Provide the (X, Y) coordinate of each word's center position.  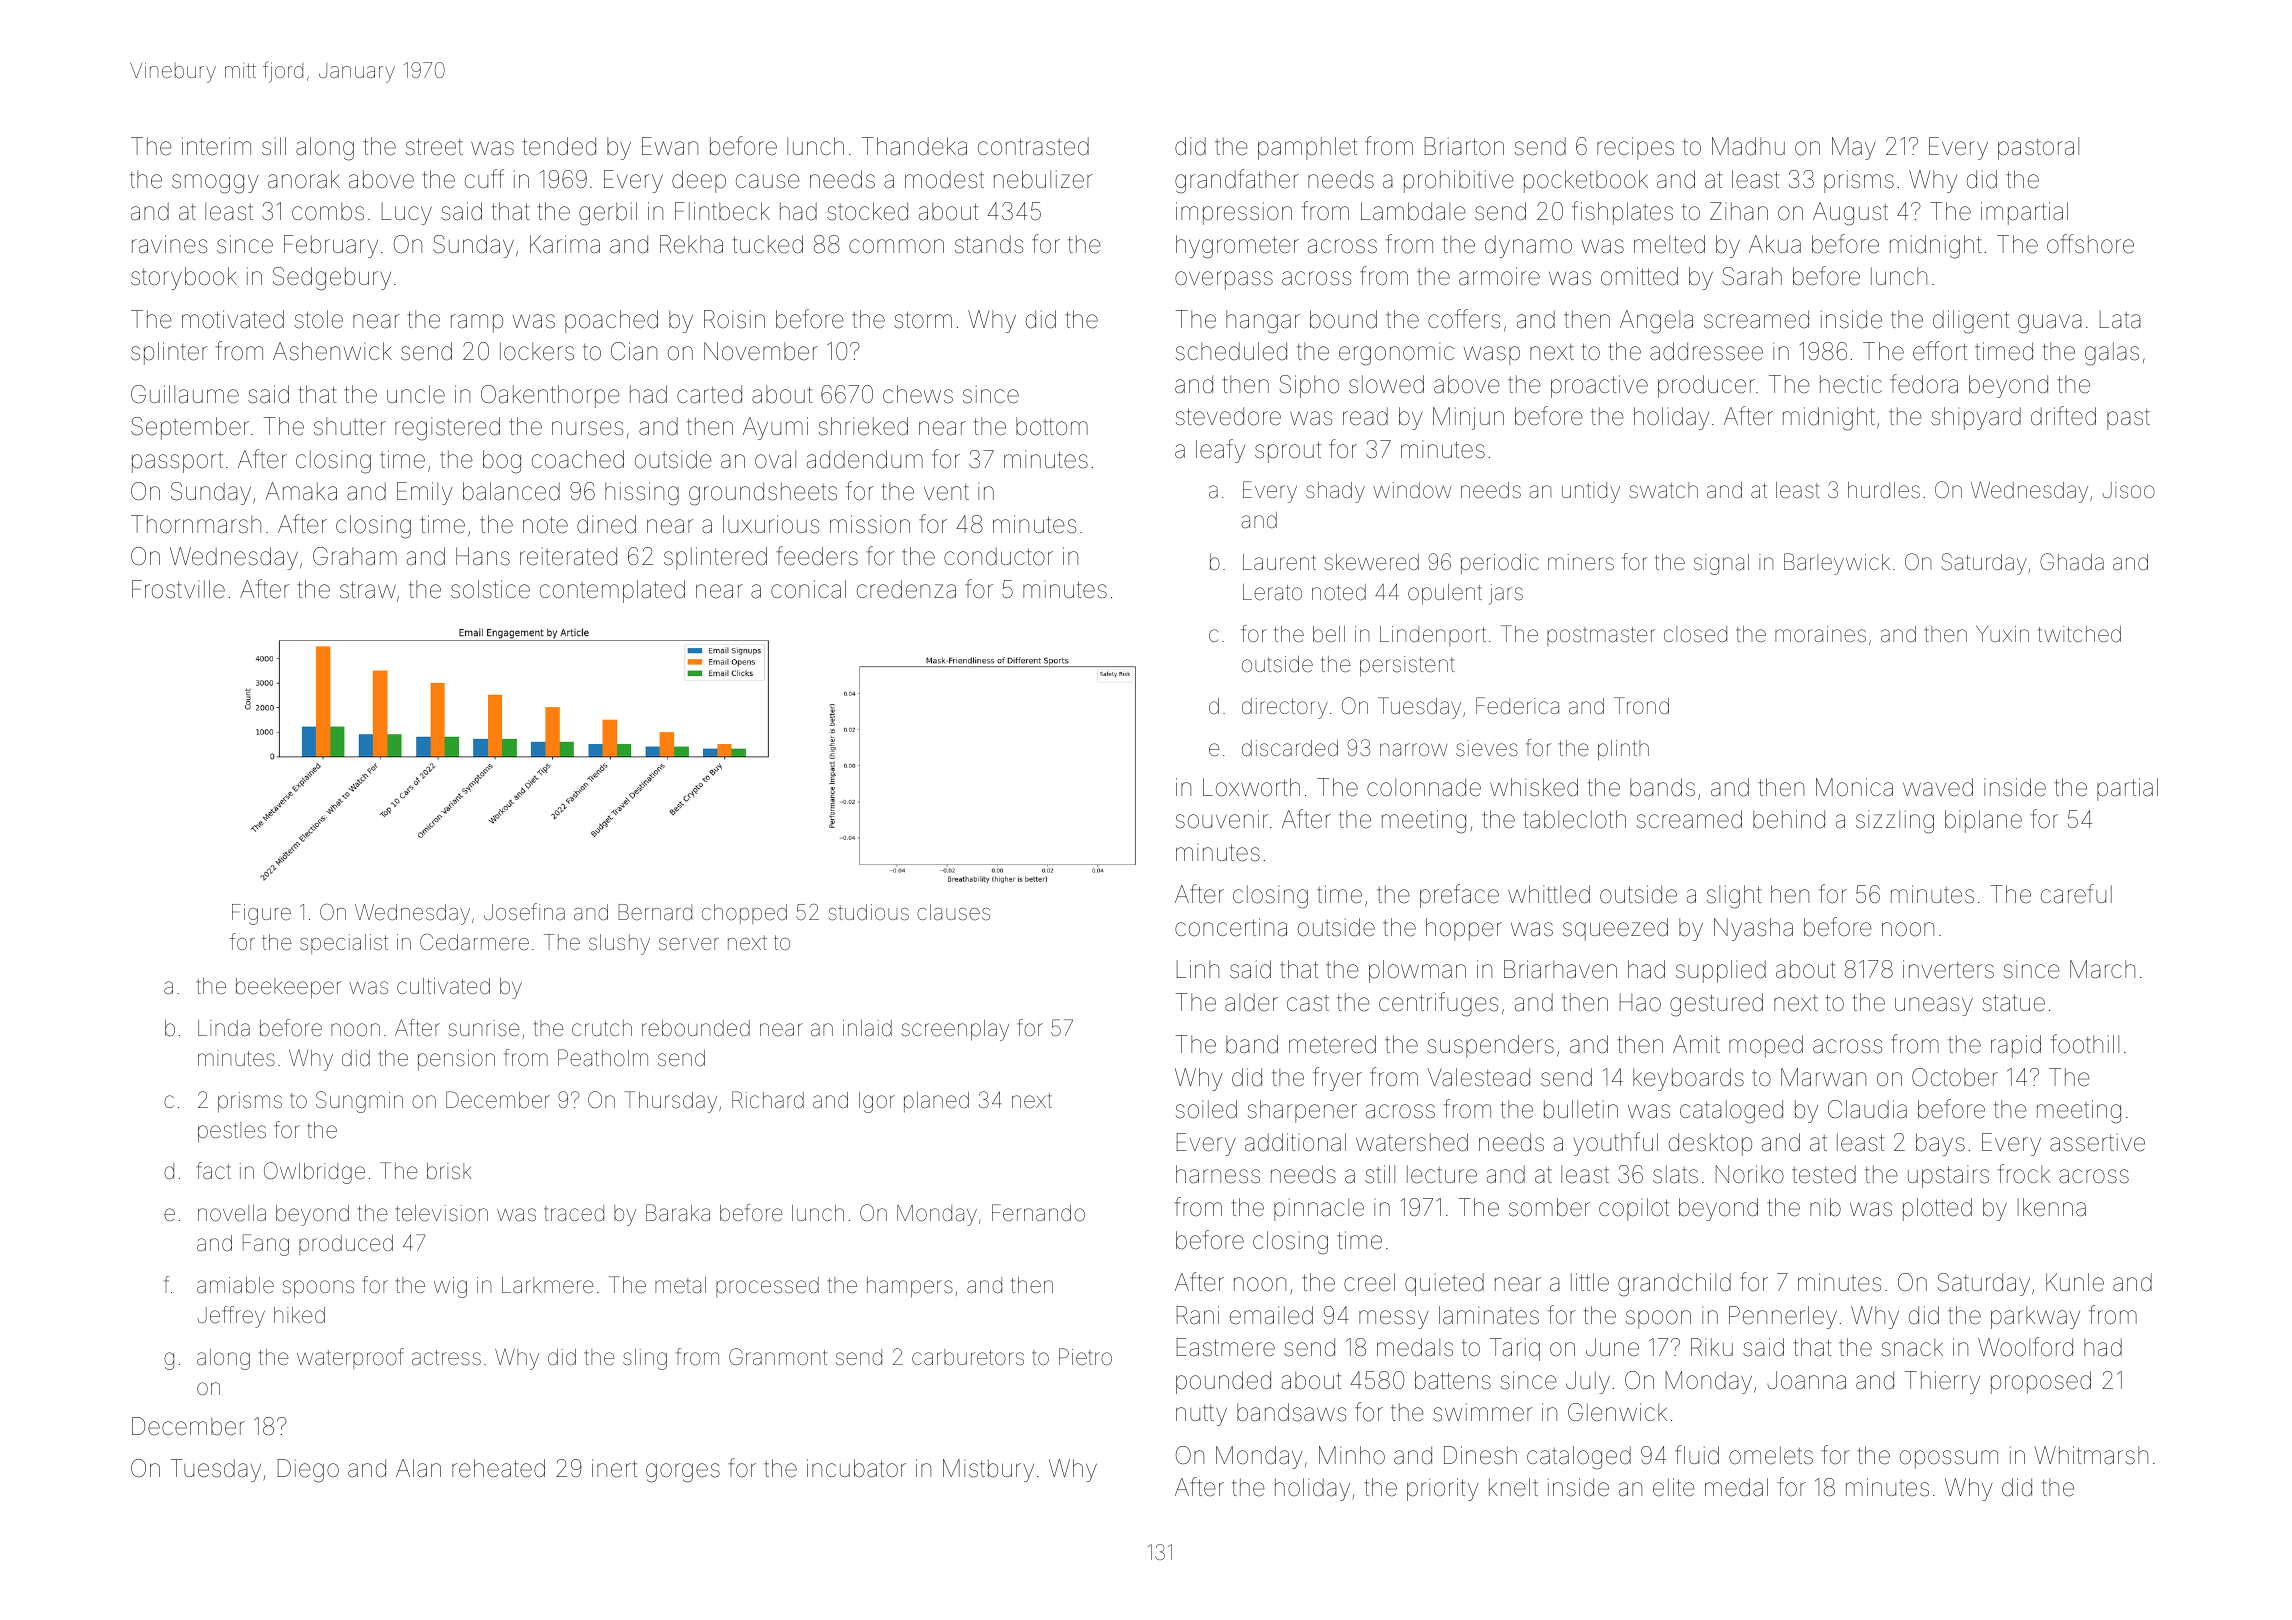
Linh (1198, 969)
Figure (261, 914)
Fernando (1038, 1213)
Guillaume (185, 394)
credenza (906, 589)
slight (1734, 897)
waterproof (350, 1358)
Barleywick (1837, 564)
